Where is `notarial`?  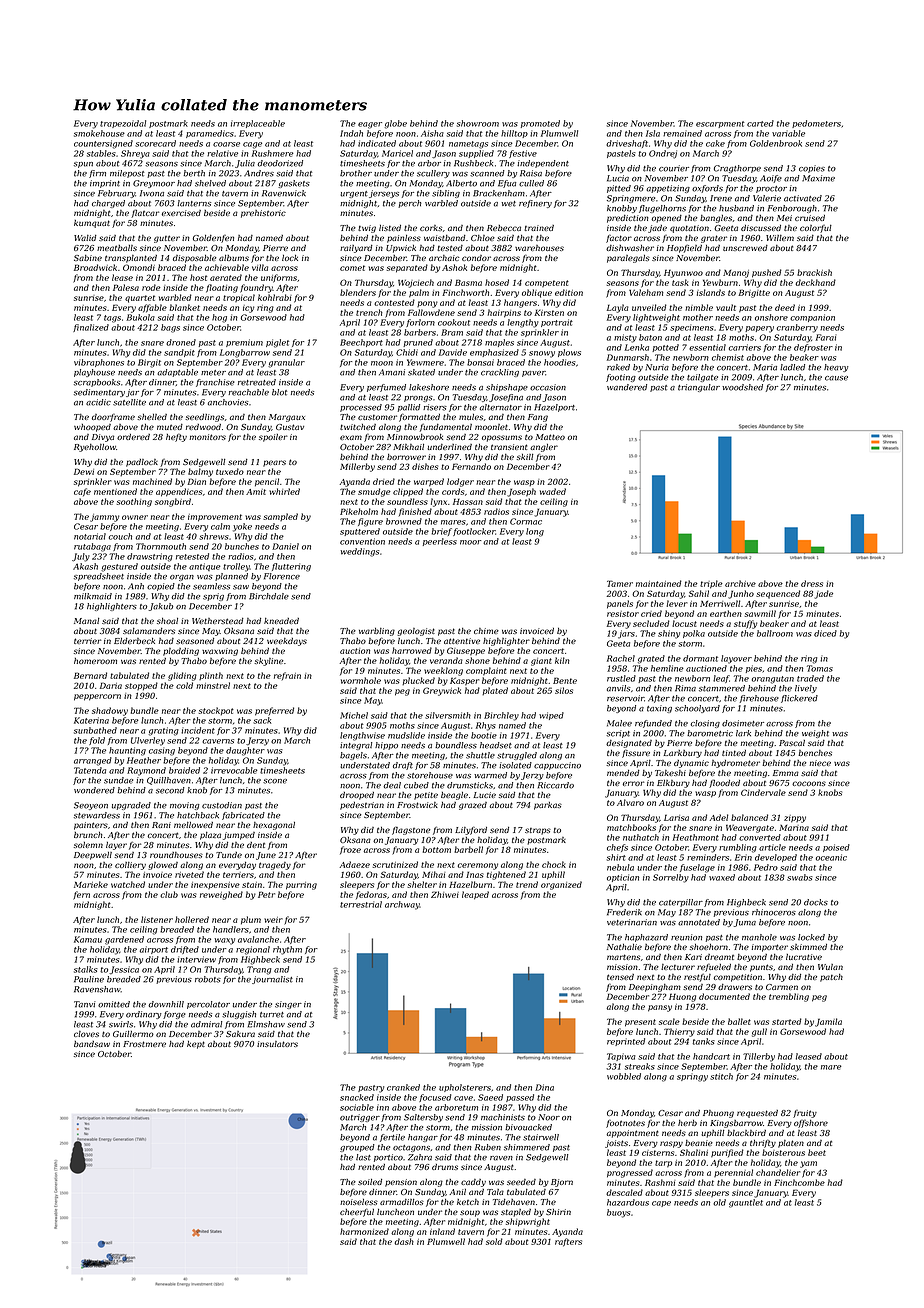
notarial is located at coordinates (90, 536).
